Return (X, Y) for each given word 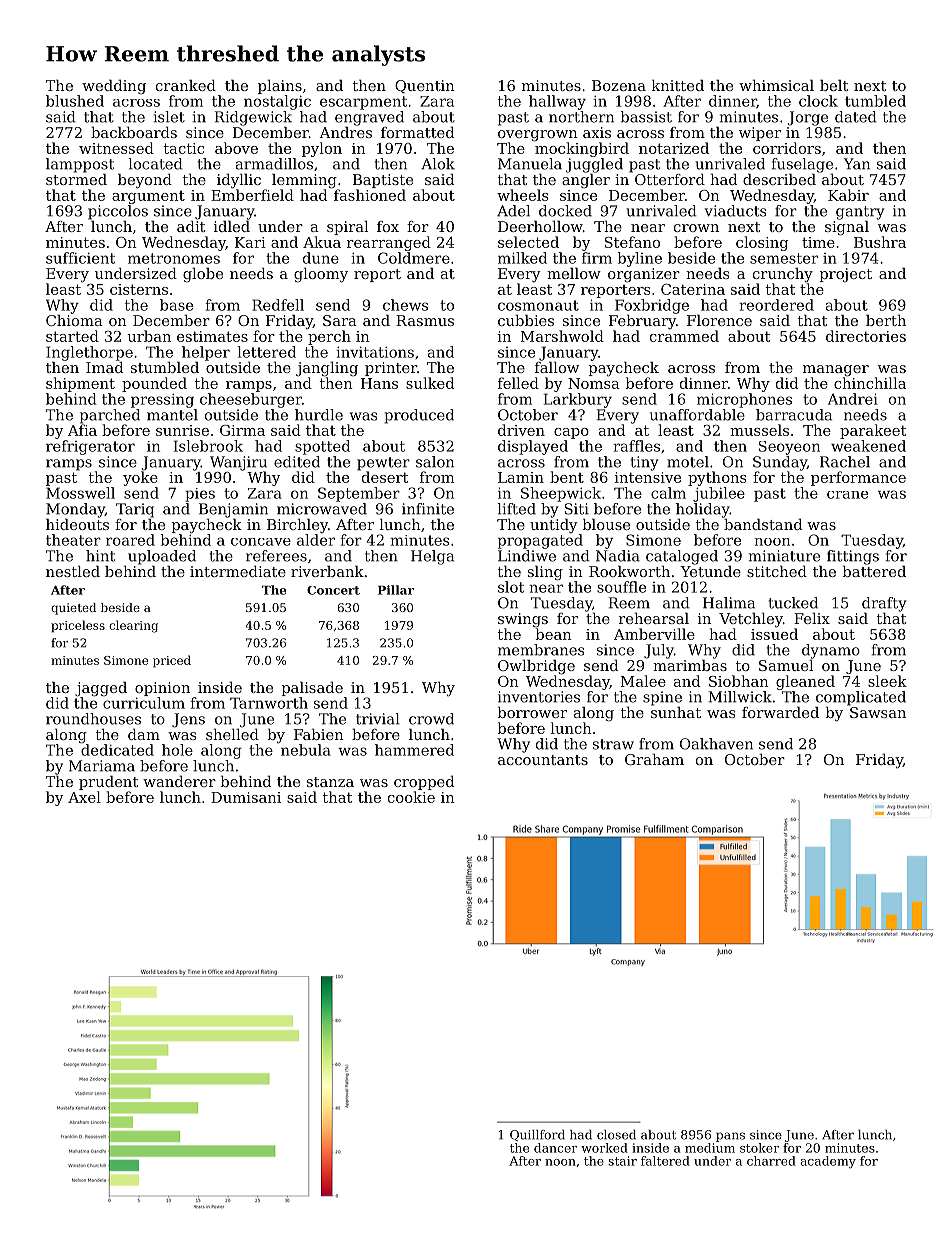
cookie (411, 797)
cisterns (139, 289)
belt (834, 85)
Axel (84, 797)
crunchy (783, 275)
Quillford (537, 1135)
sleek (887, 681)
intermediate (238, 571)
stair (622, 1161)
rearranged (389, 243)
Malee (643, 681)
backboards (134, 132)
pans (730, 1137)
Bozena (619, 85)
